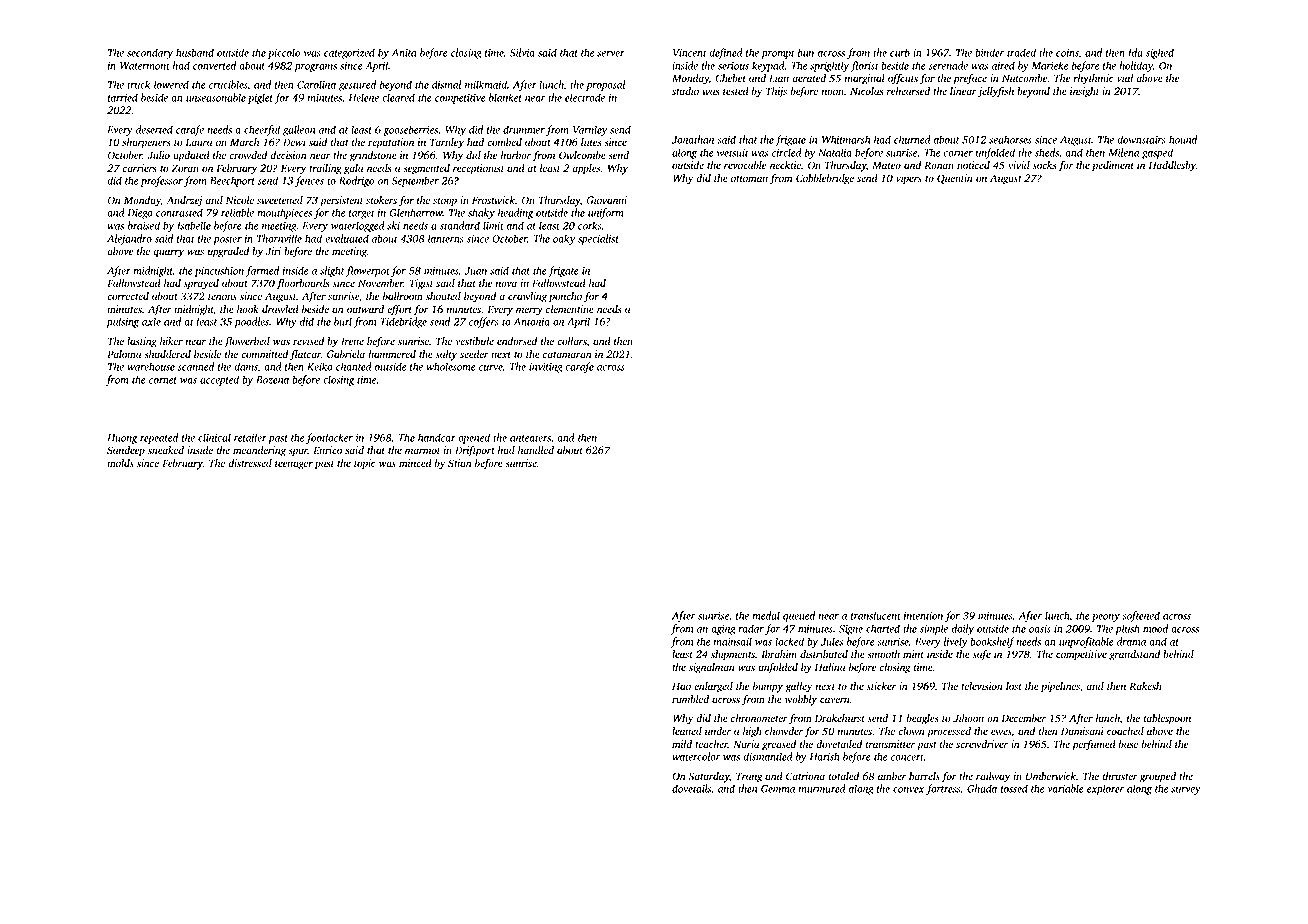  I want to click on bun, so click(805, 52).
